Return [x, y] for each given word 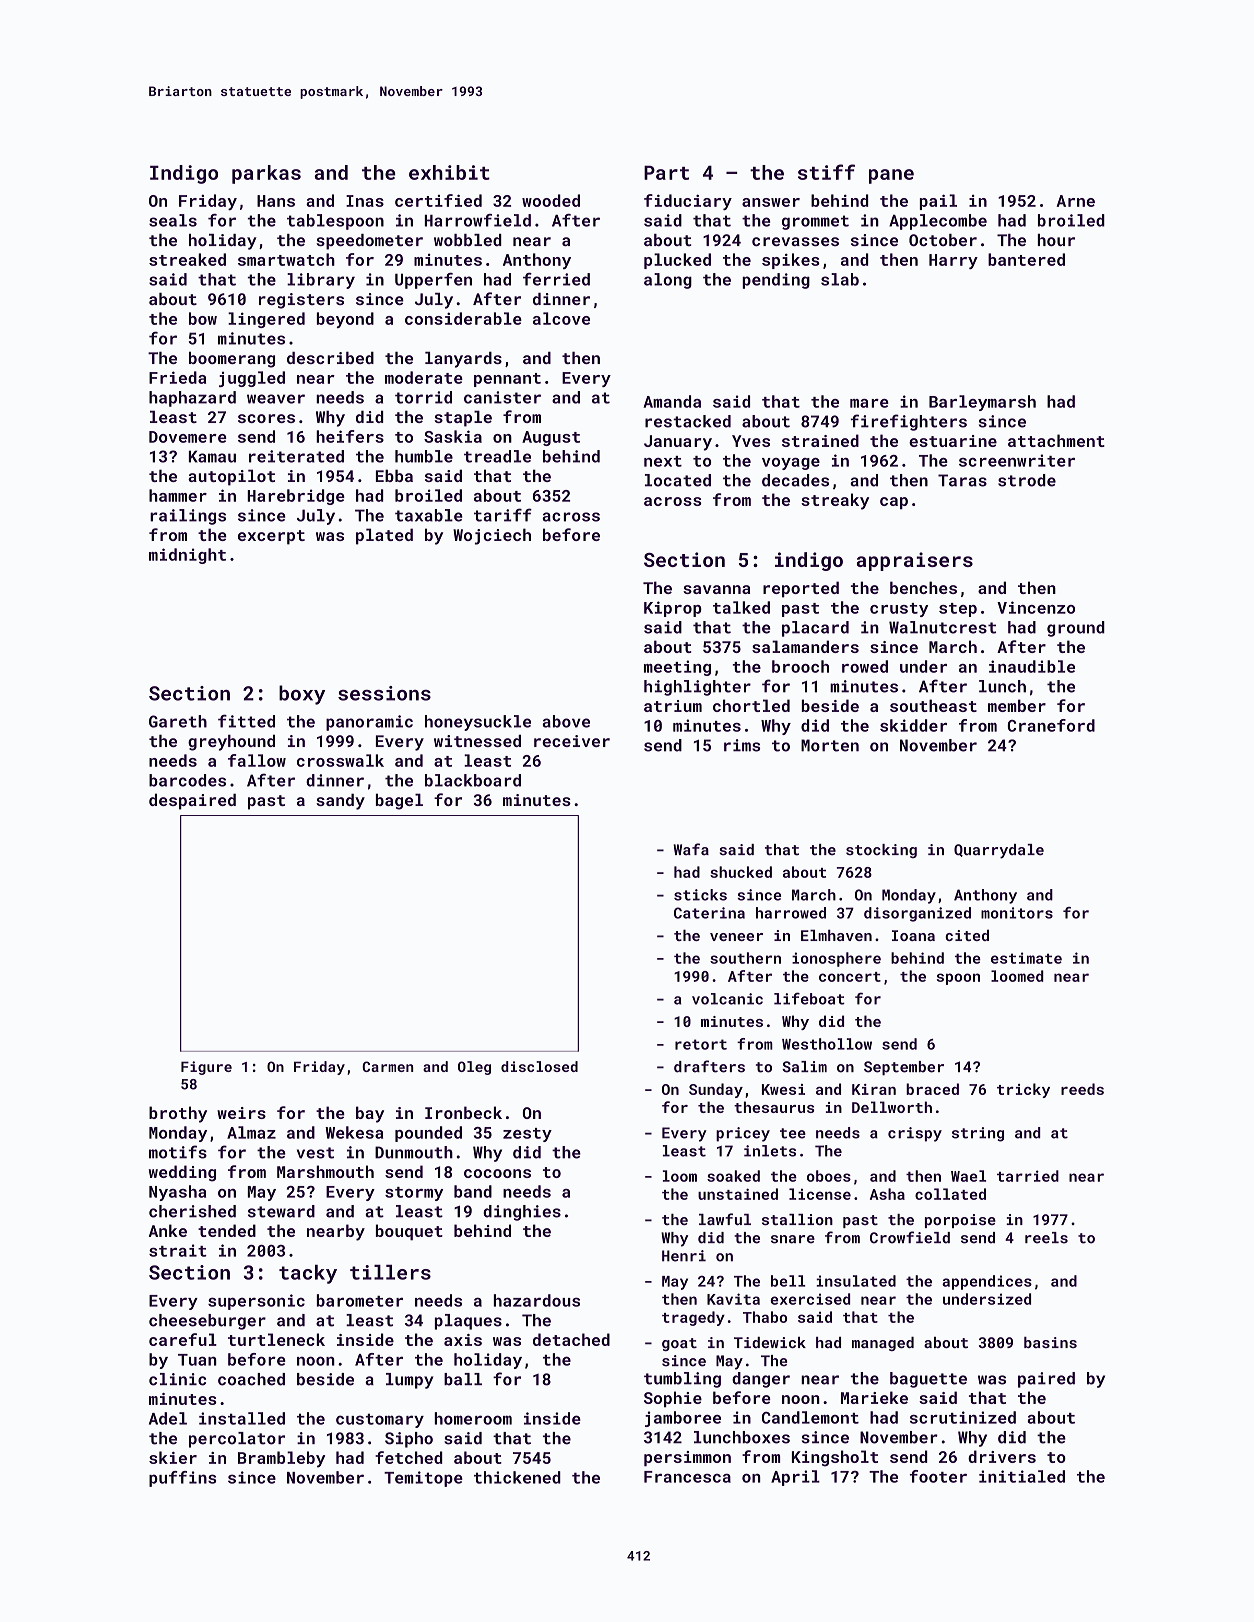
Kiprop [673, 609]
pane [891, 176]
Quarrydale [999, 851]
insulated [856, 1281]
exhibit [449, 172]
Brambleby [281, 1459]
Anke [168, 1230]
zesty [527, 1135]
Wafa [691, 849]
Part [666, 172]
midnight [187, 556]
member [1017, 705]
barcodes [187, 780]
